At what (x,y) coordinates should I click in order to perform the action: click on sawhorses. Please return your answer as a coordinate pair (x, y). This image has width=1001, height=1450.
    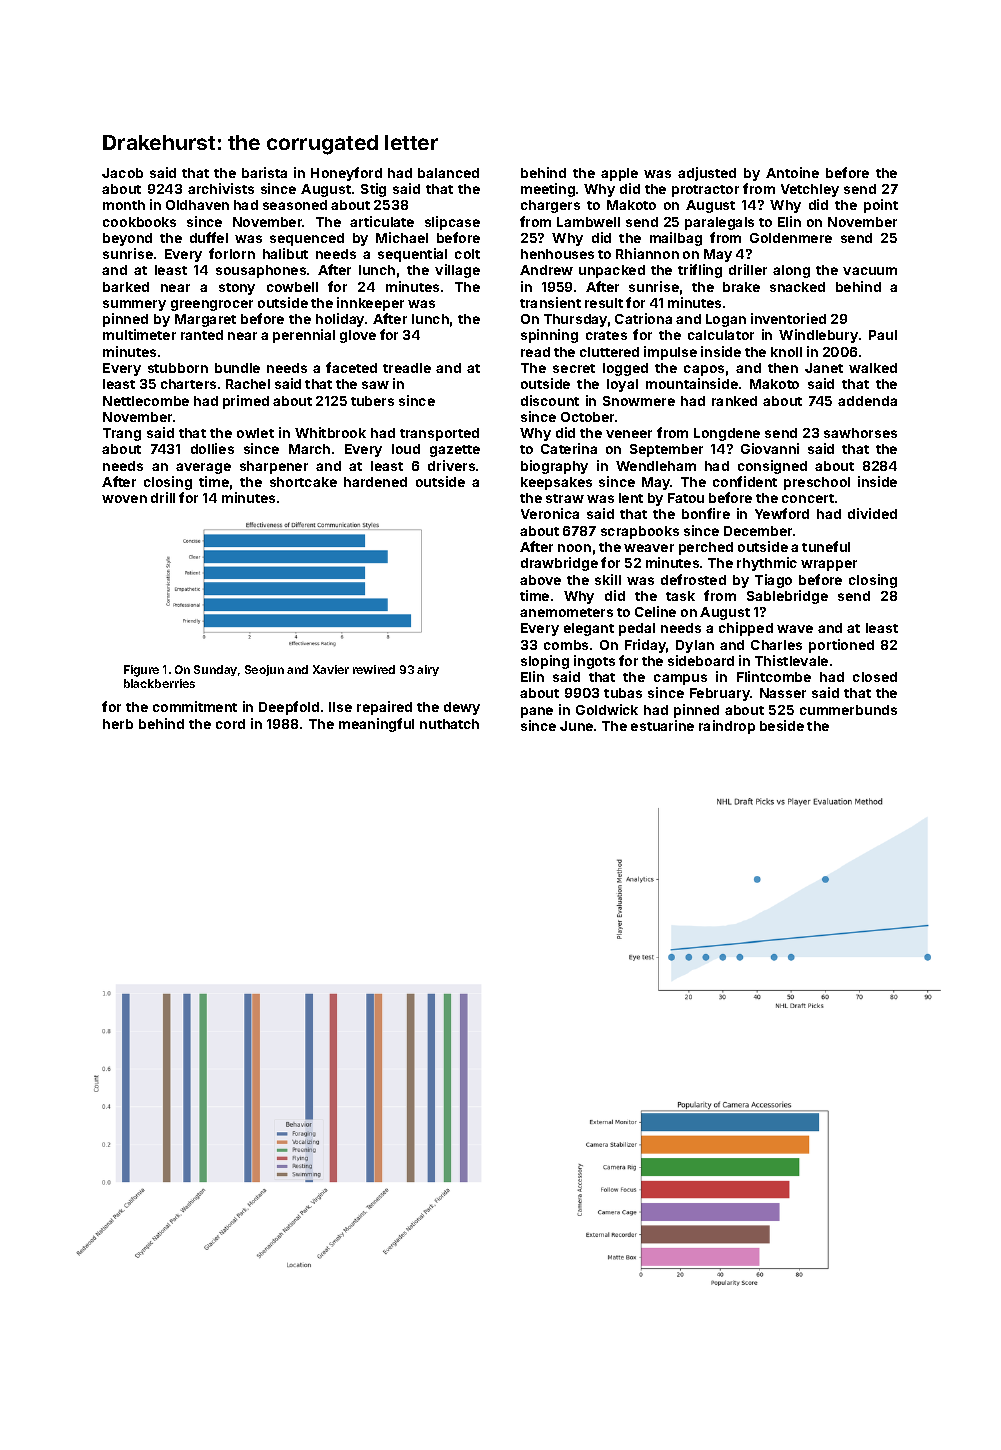
    Looking at the image, I should click on (860, 433).
